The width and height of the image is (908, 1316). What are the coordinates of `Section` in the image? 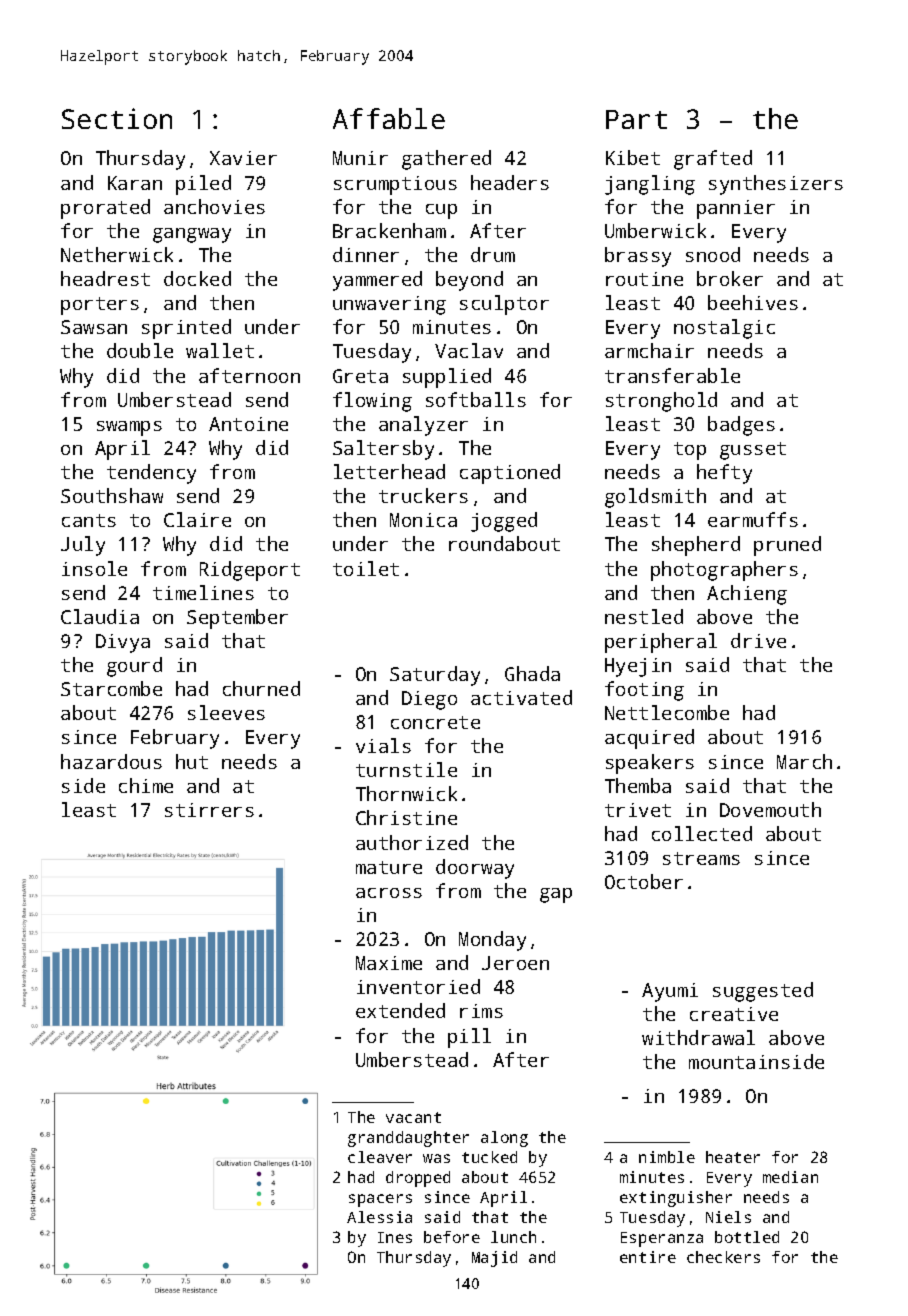 It's located at (117, 118).
